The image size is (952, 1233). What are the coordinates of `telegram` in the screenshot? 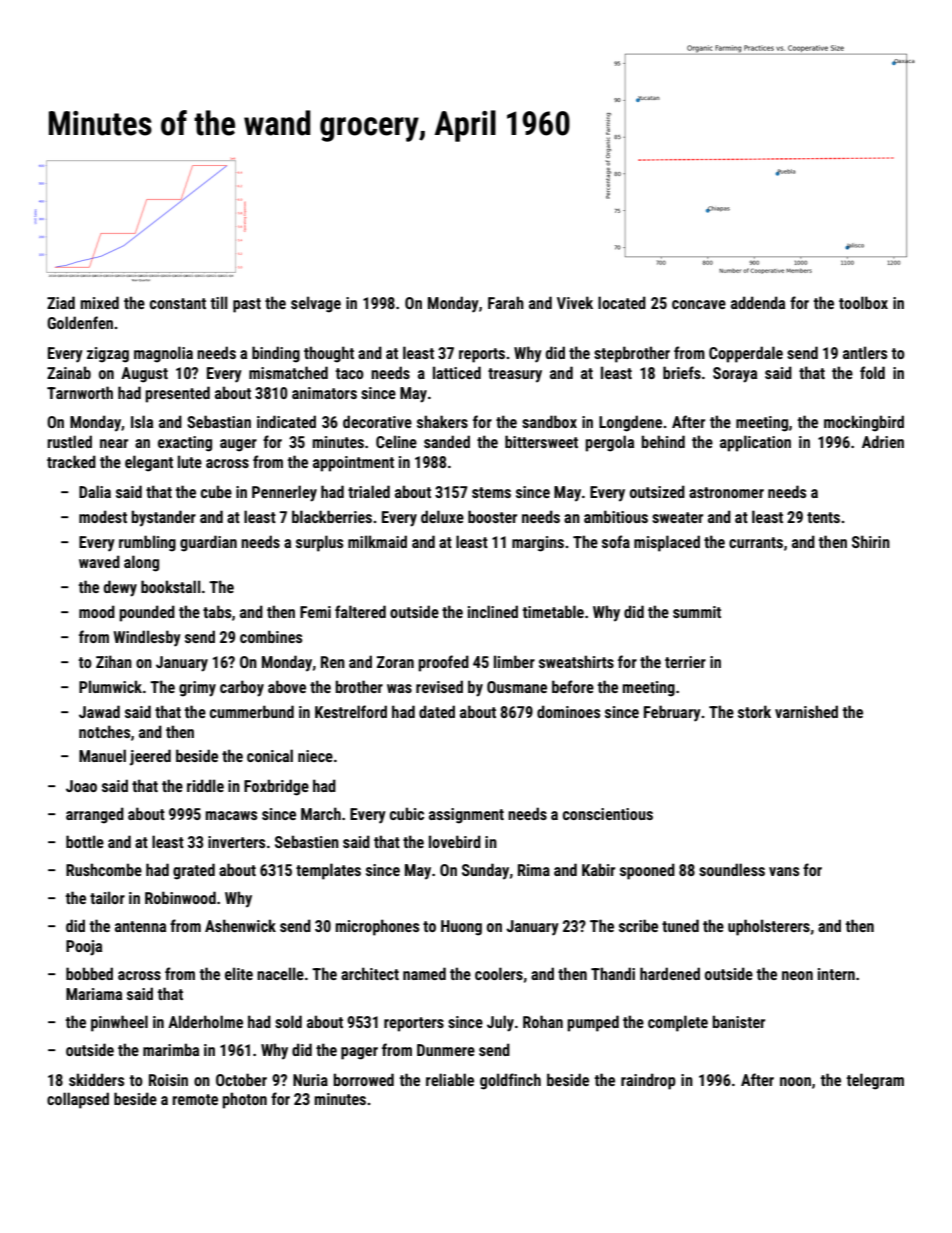 It's located at (875, 1081).
